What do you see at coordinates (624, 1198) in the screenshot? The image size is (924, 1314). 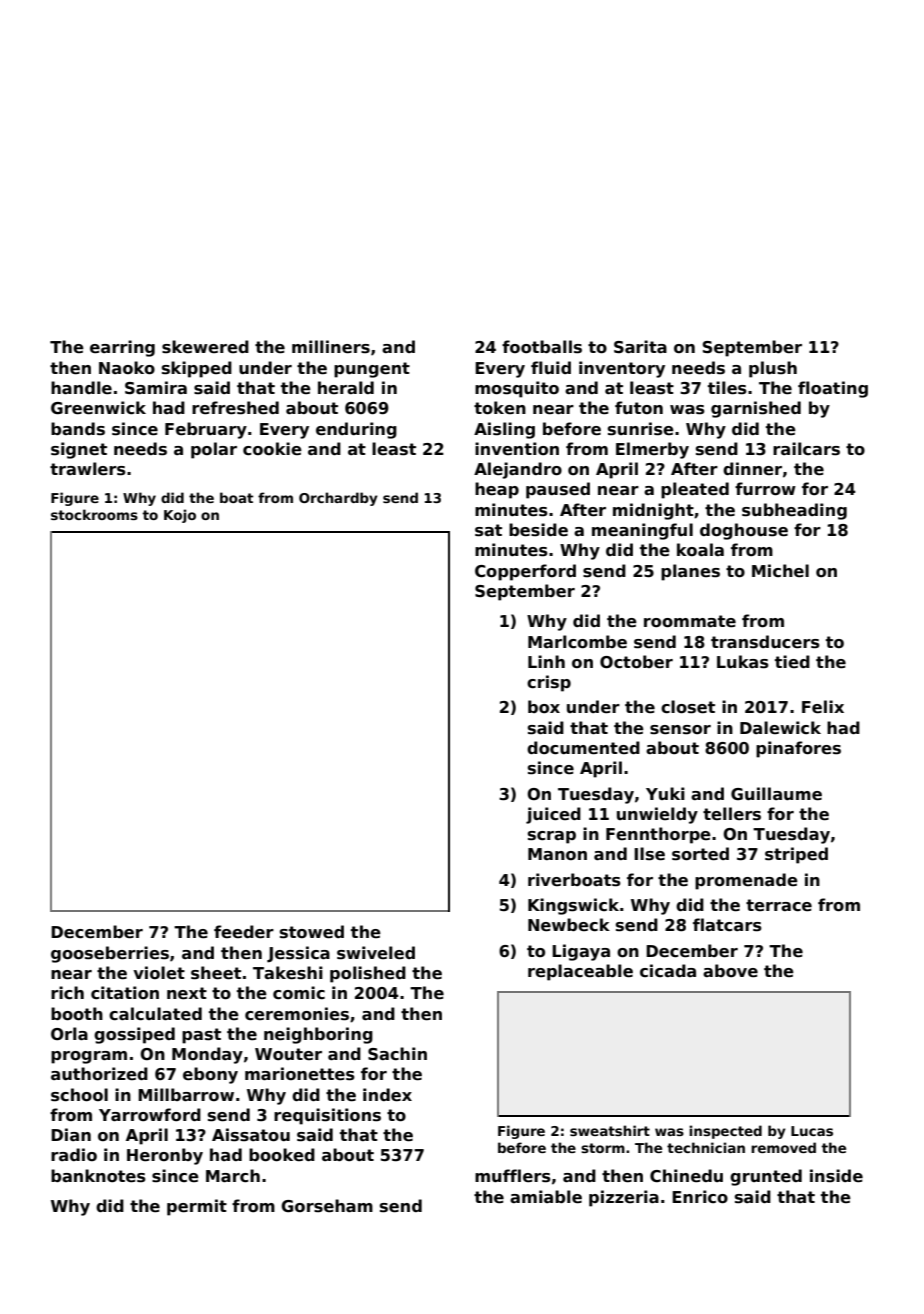 I see `pizzeria` at bounding box center [624, 1198].
